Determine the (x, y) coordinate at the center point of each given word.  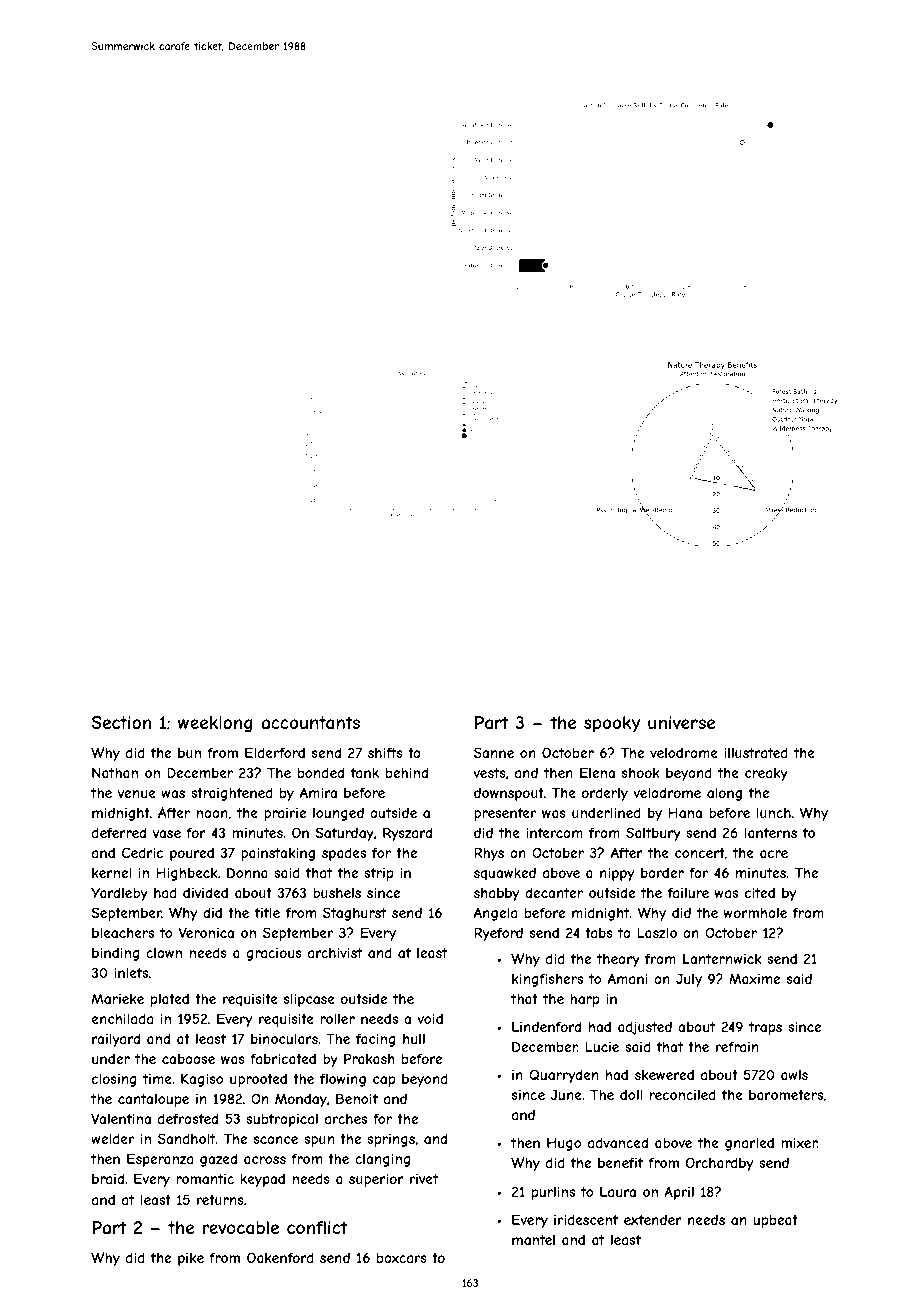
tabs (599, 933)
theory (618, 960)
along (724, 794)
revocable (241, 1227)
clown (164, 953)
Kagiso (202, 1080)
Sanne (494, 752)
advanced (618, 1142)
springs (391, 1140)
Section (121, 722)
